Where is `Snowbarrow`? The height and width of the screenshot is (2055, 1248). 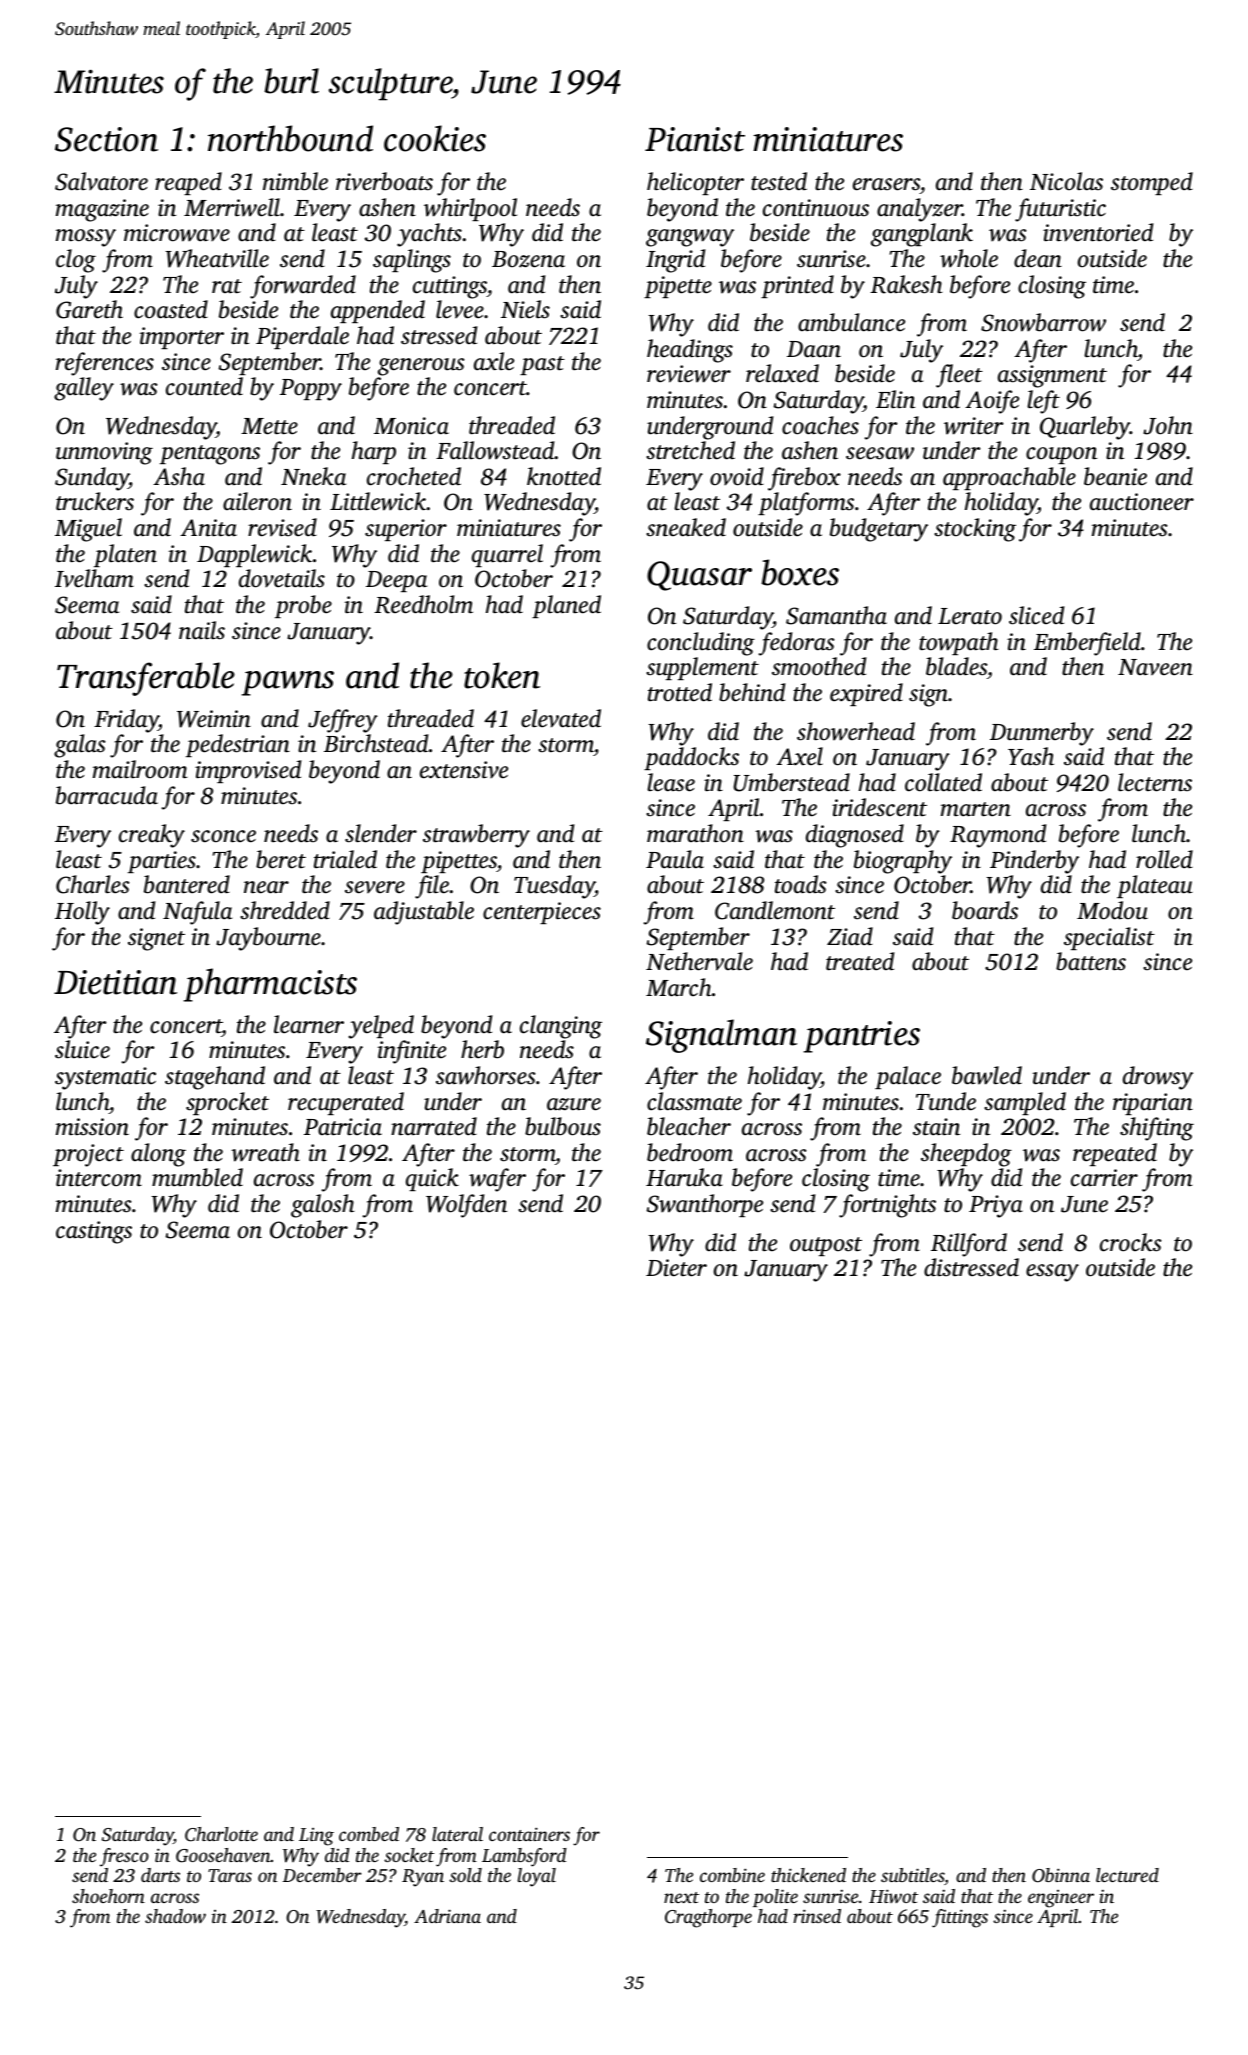 Snowbarrow is located at coordinates (1043, 322).
